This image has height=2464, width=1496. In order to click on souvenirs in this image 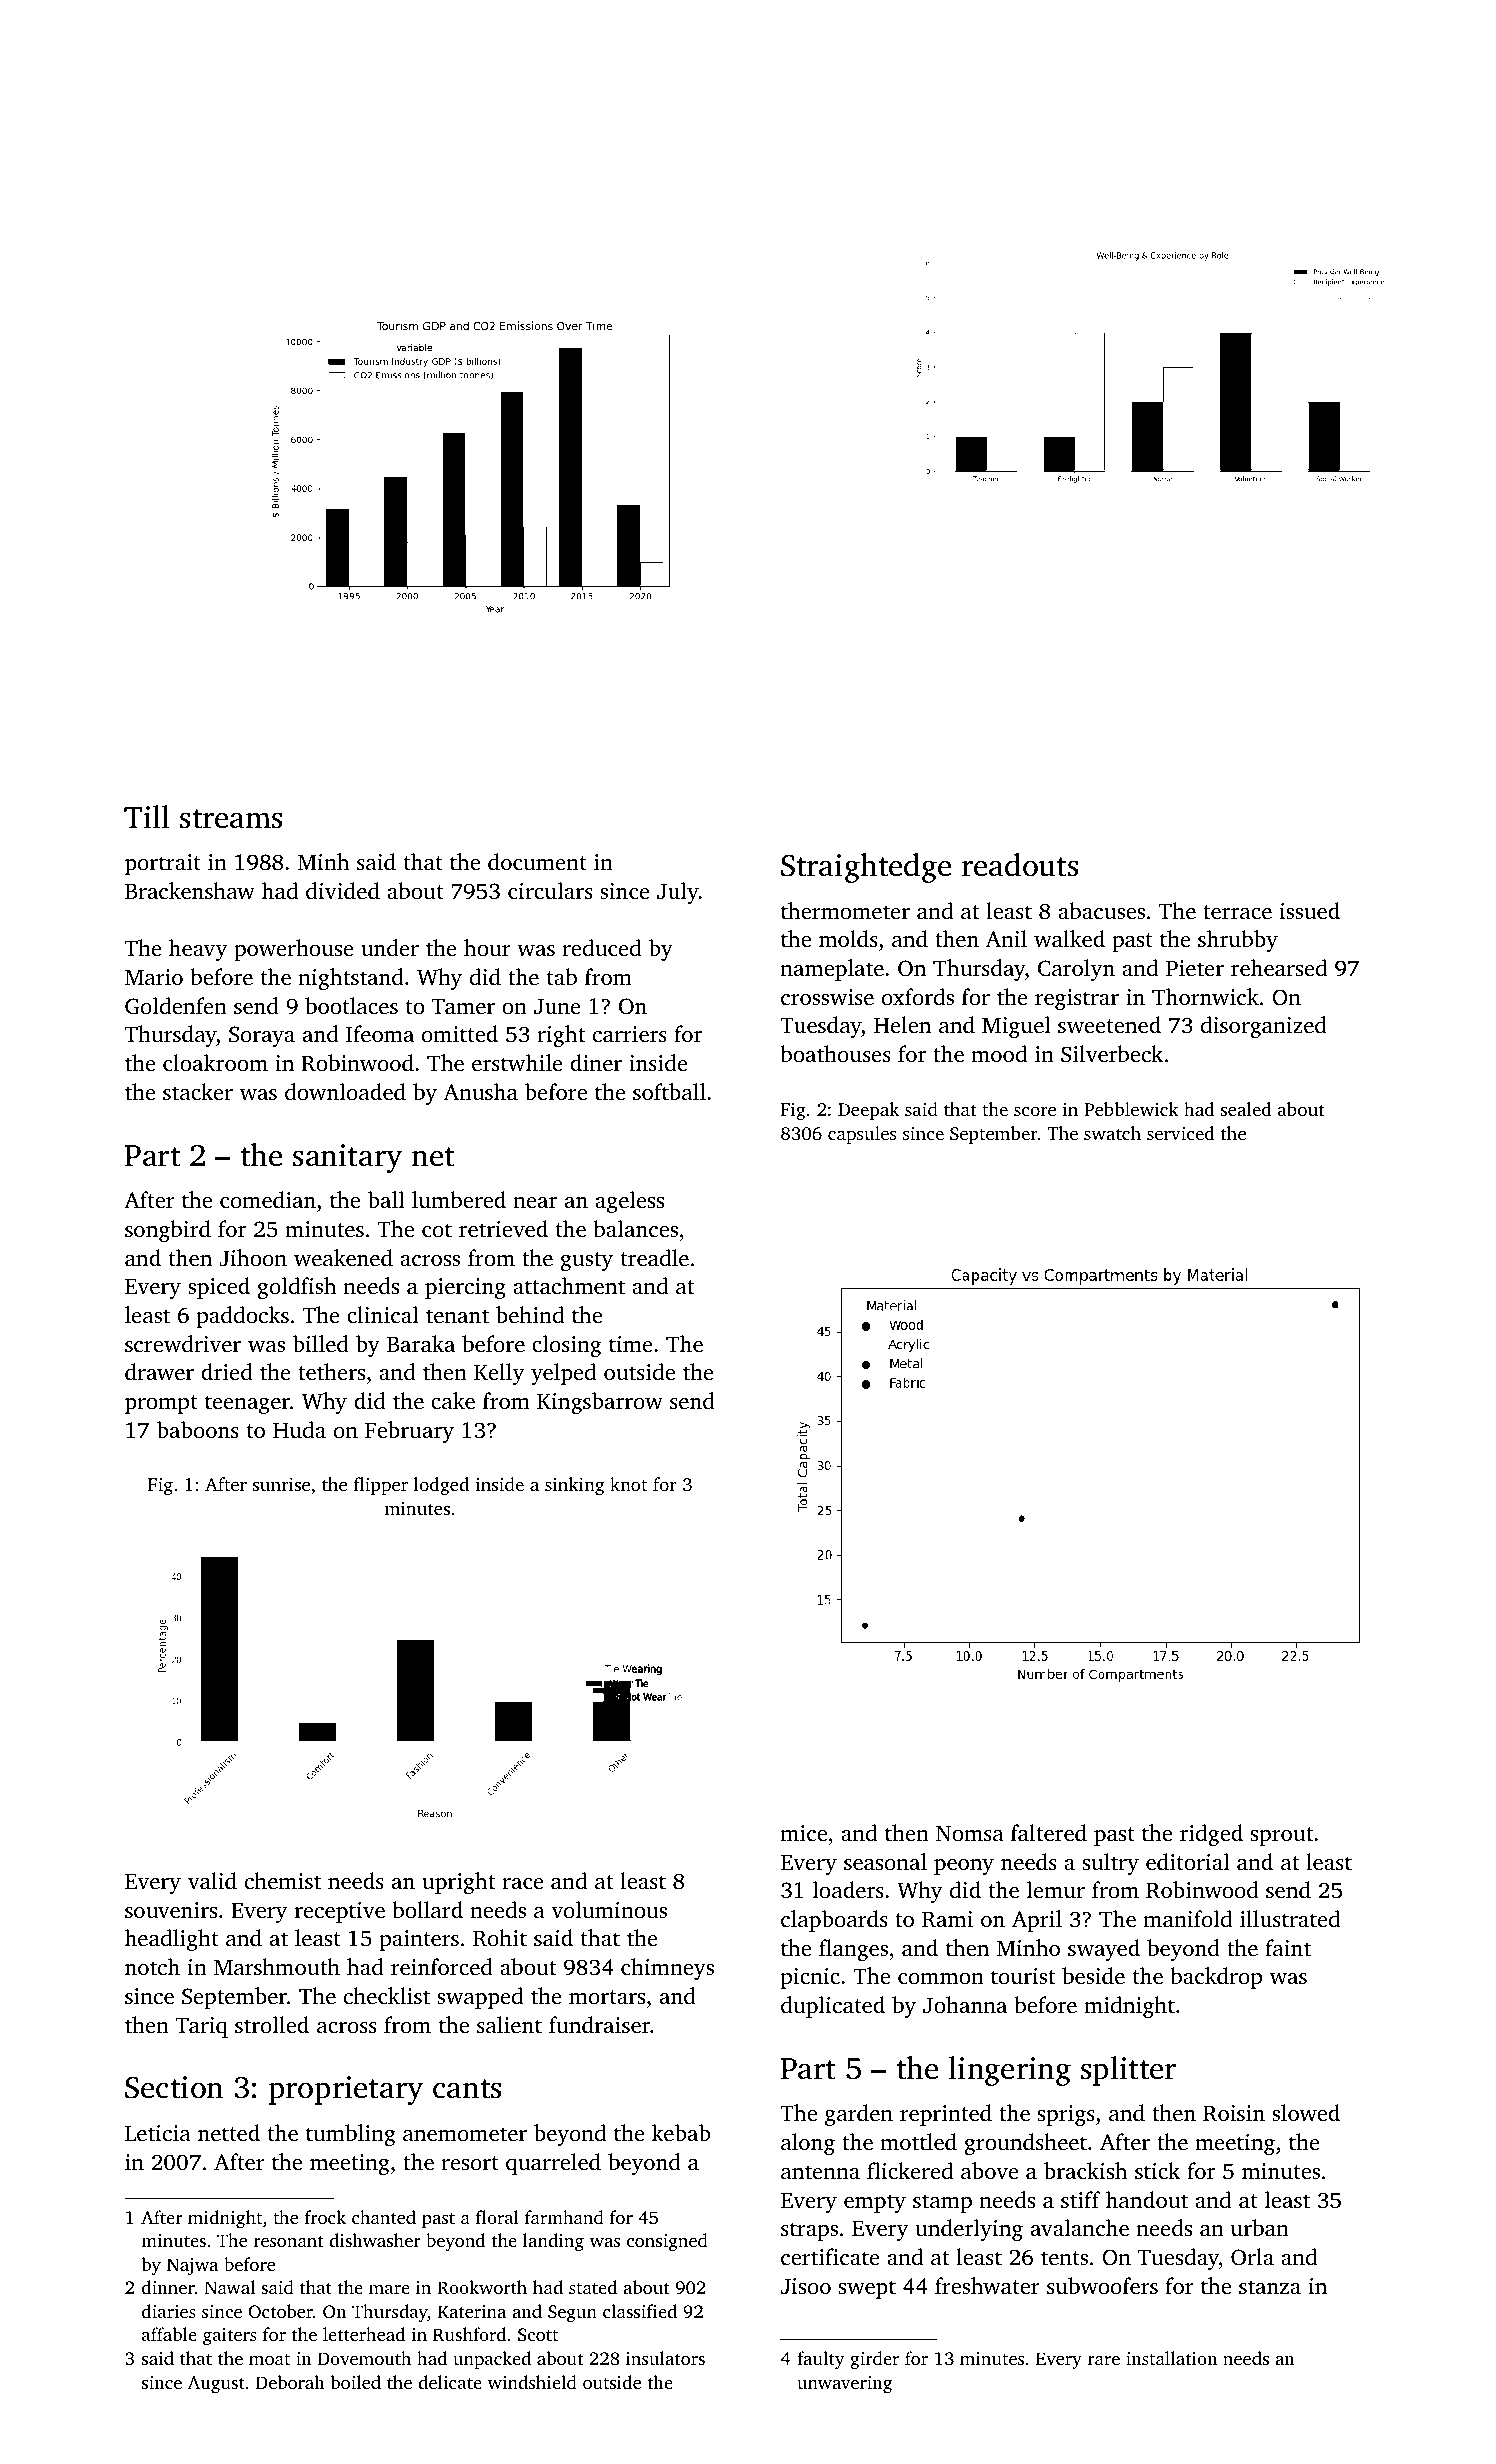, I will do `click(171, 1910)`.
